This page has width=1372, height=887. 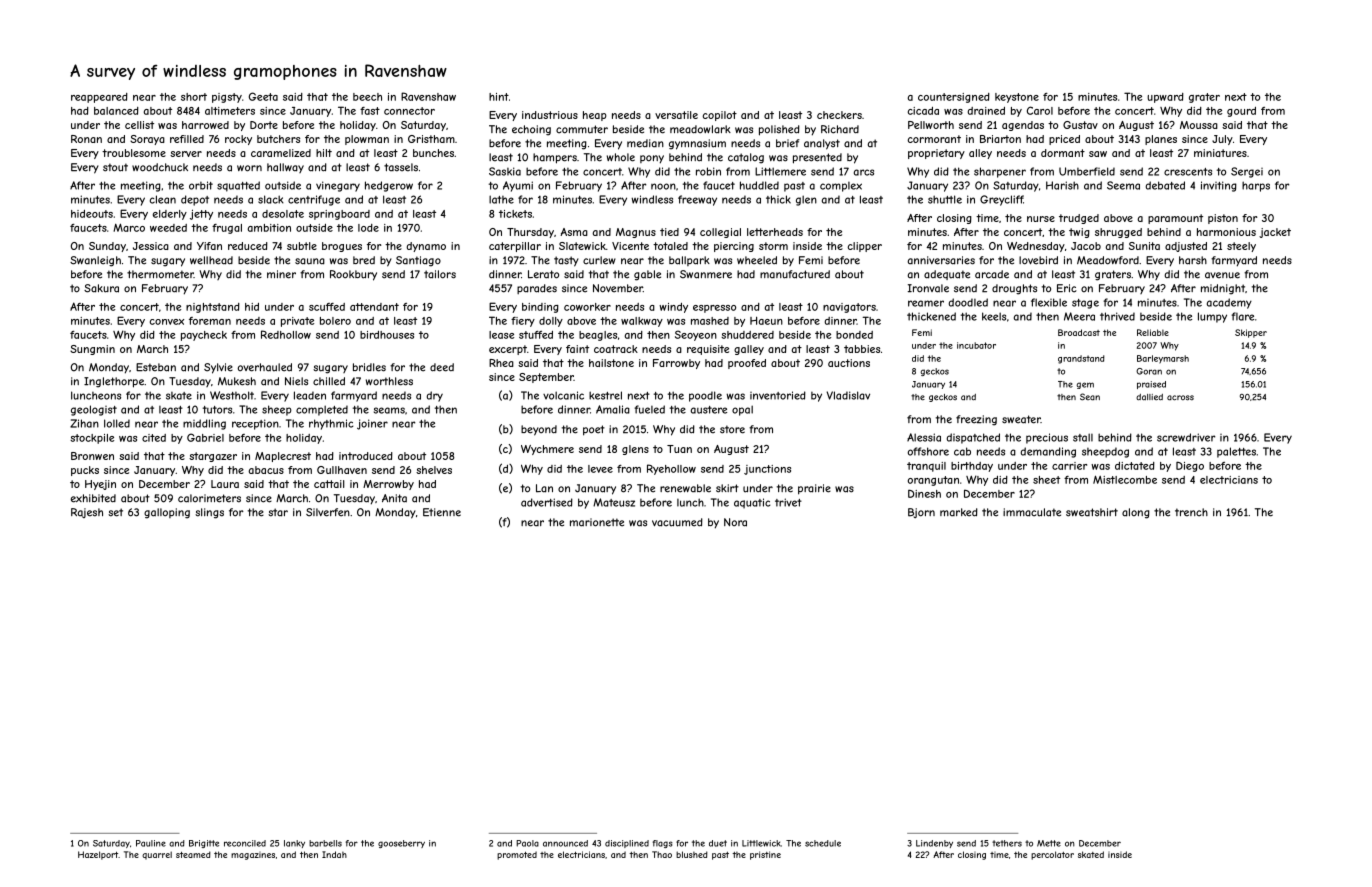 What do you see at coordinates (1136, 513) in the page?
I see `along` at bounding box center [1136, 513].
